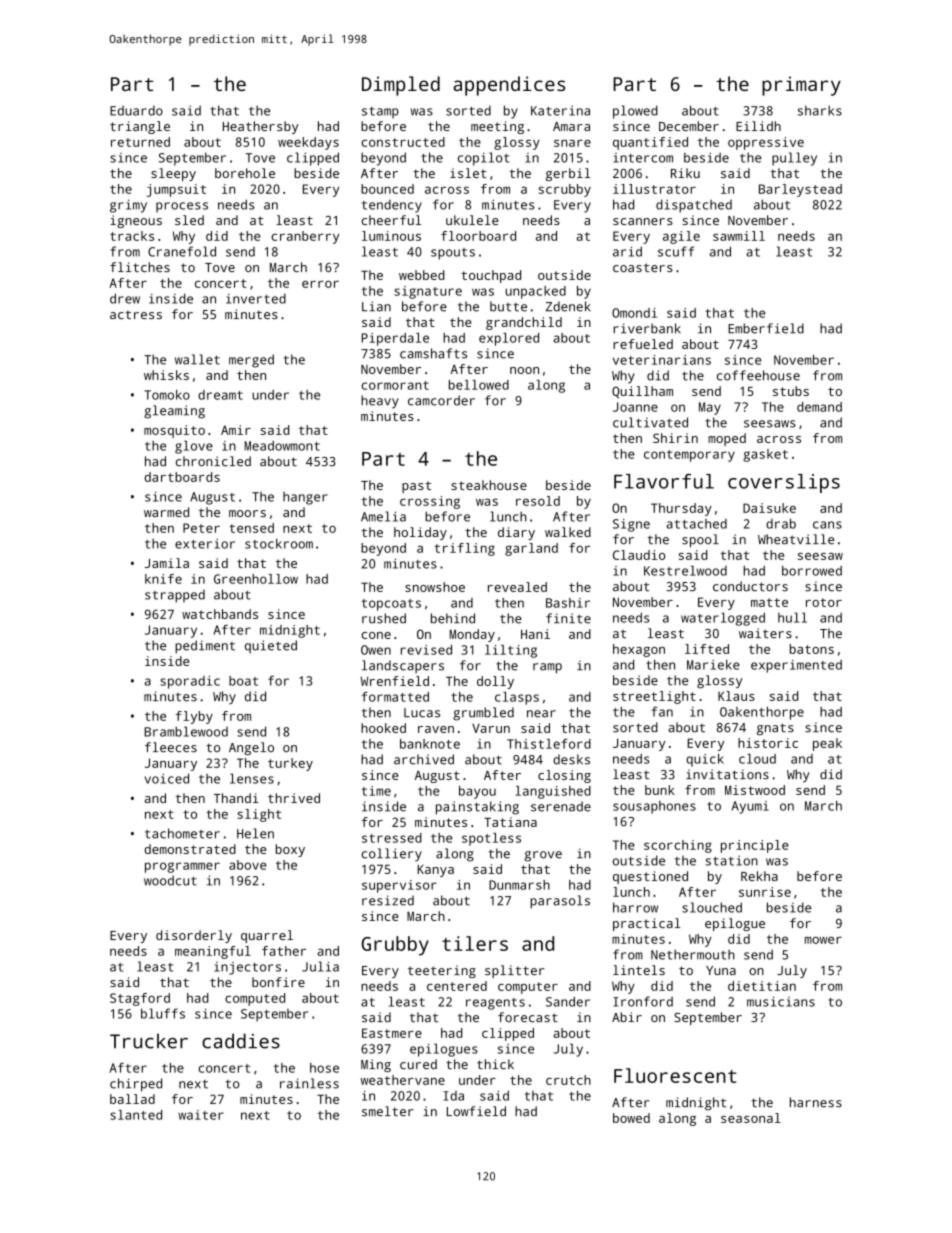  What do you see at coordinates (681, 237) in the image?
I see `agile` at bounding box center [681, 237].
